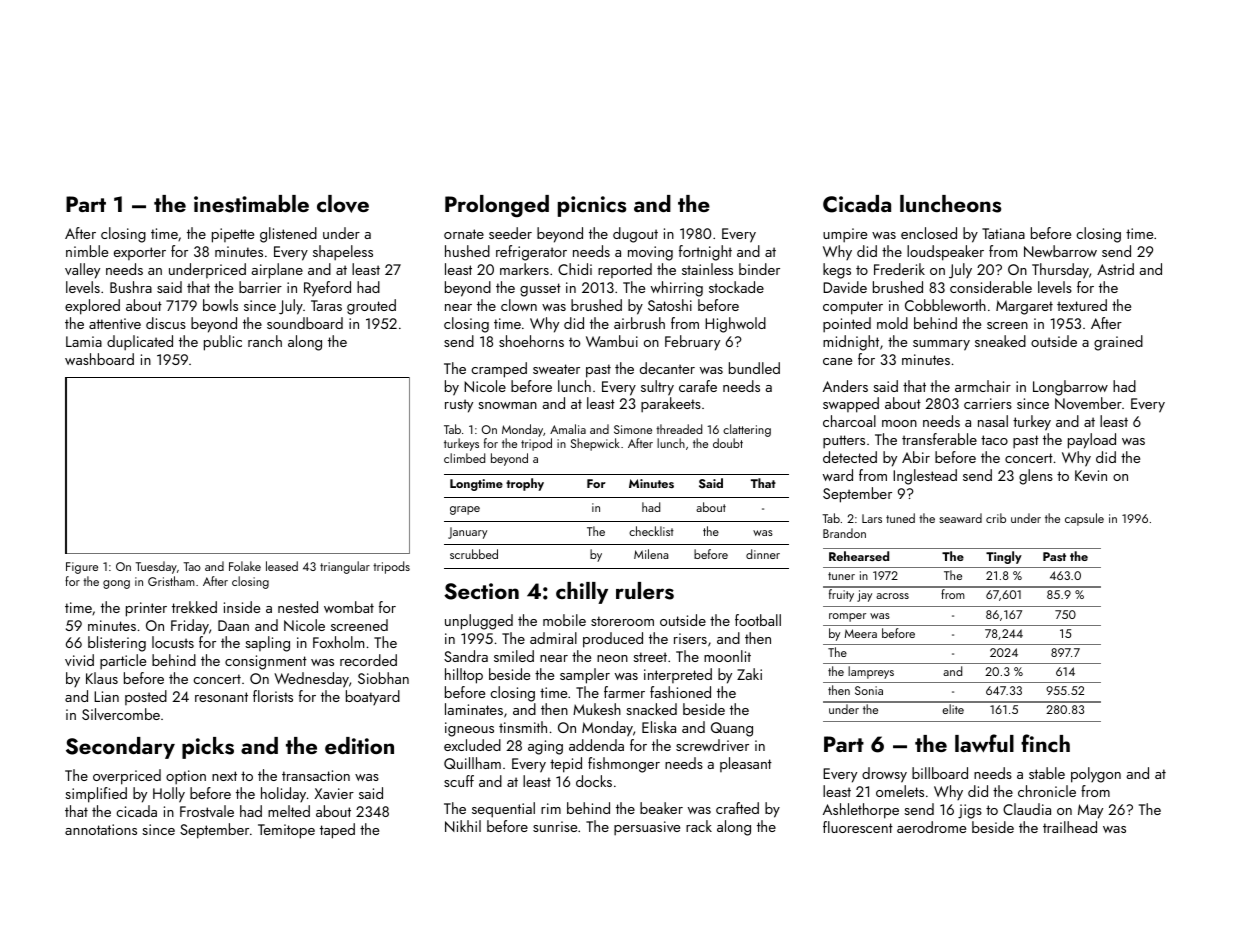  I want to click on umpire, so click(845, 235).
